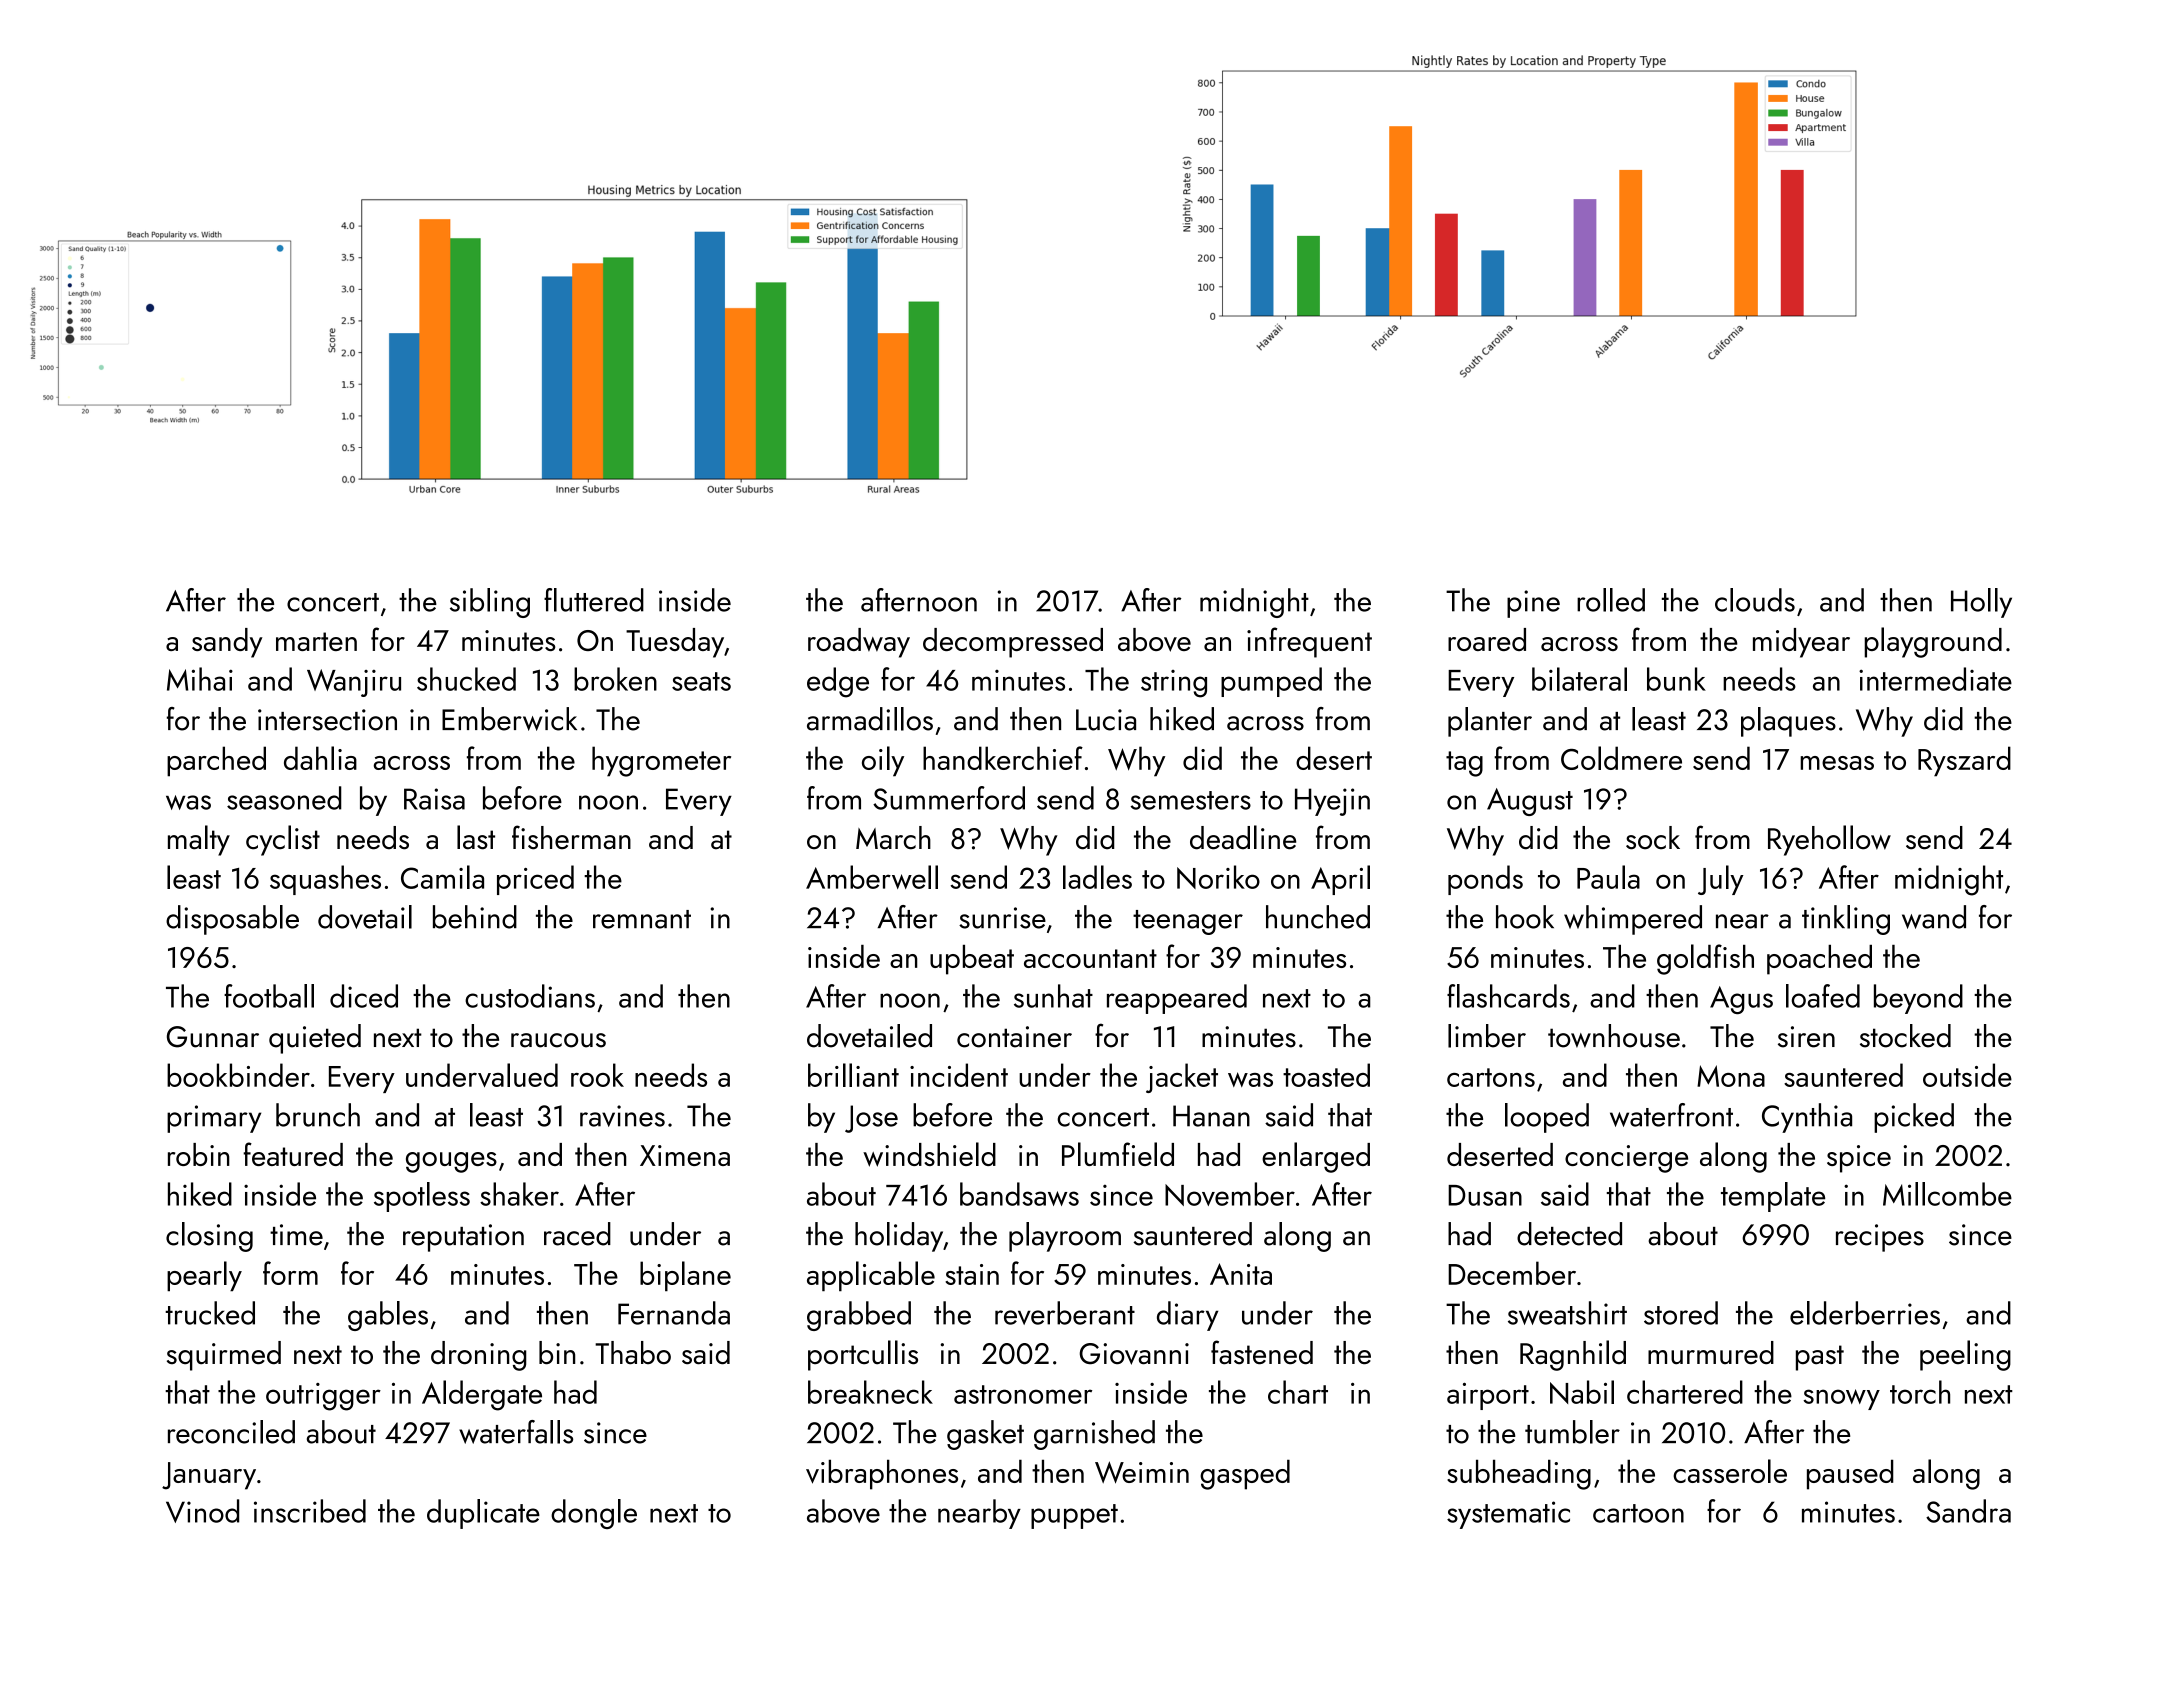 Image resolution: width=2178 pixels, height=1683 pixels. Describe the element at coordinates (1142, 1472) in the screenshot. I see `Weimin` at that location.
